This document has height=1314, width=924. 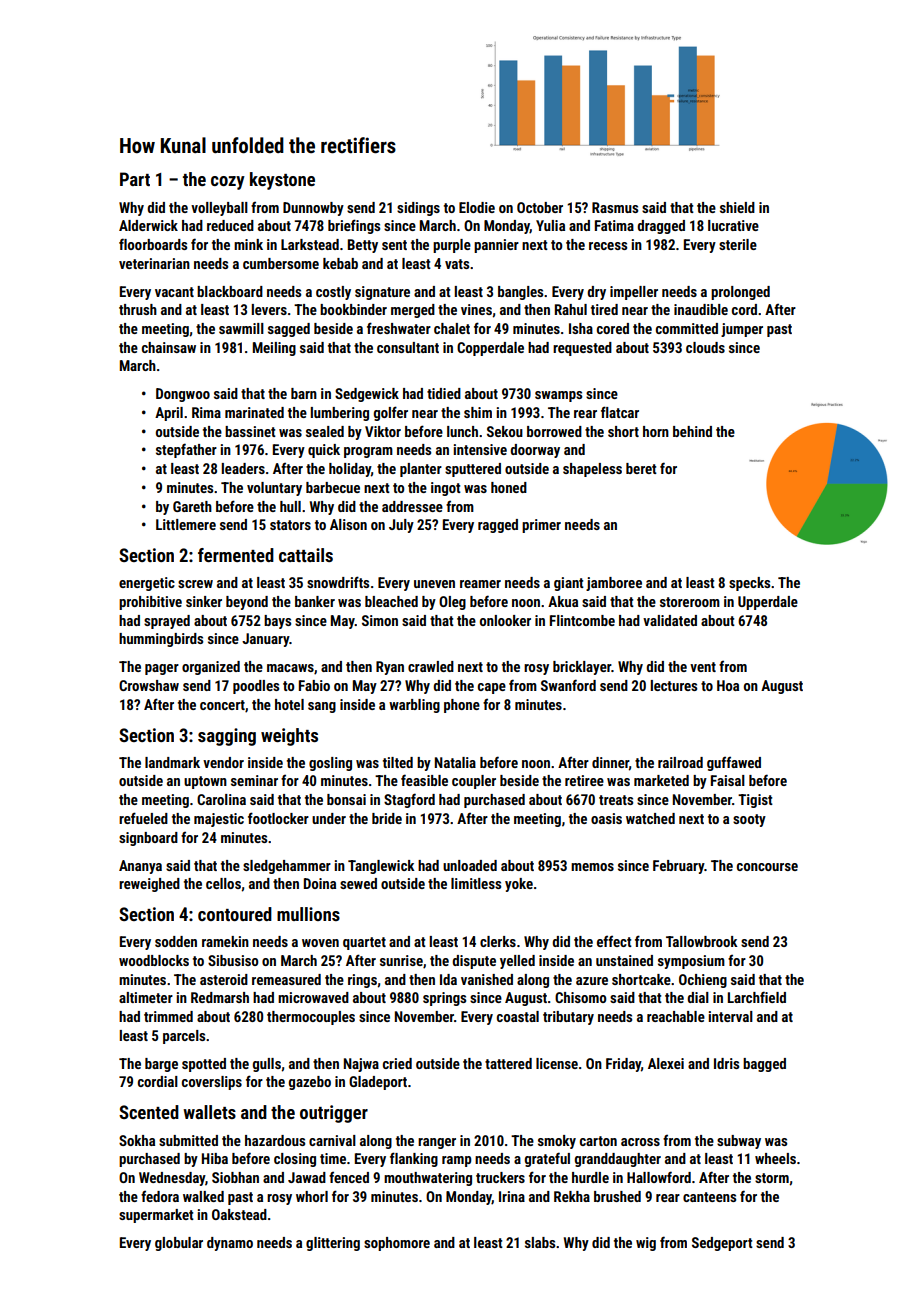 What do you see at coordinates (646, 1244) in the document?
I see `wig` at bounding box center [646, 1244].
